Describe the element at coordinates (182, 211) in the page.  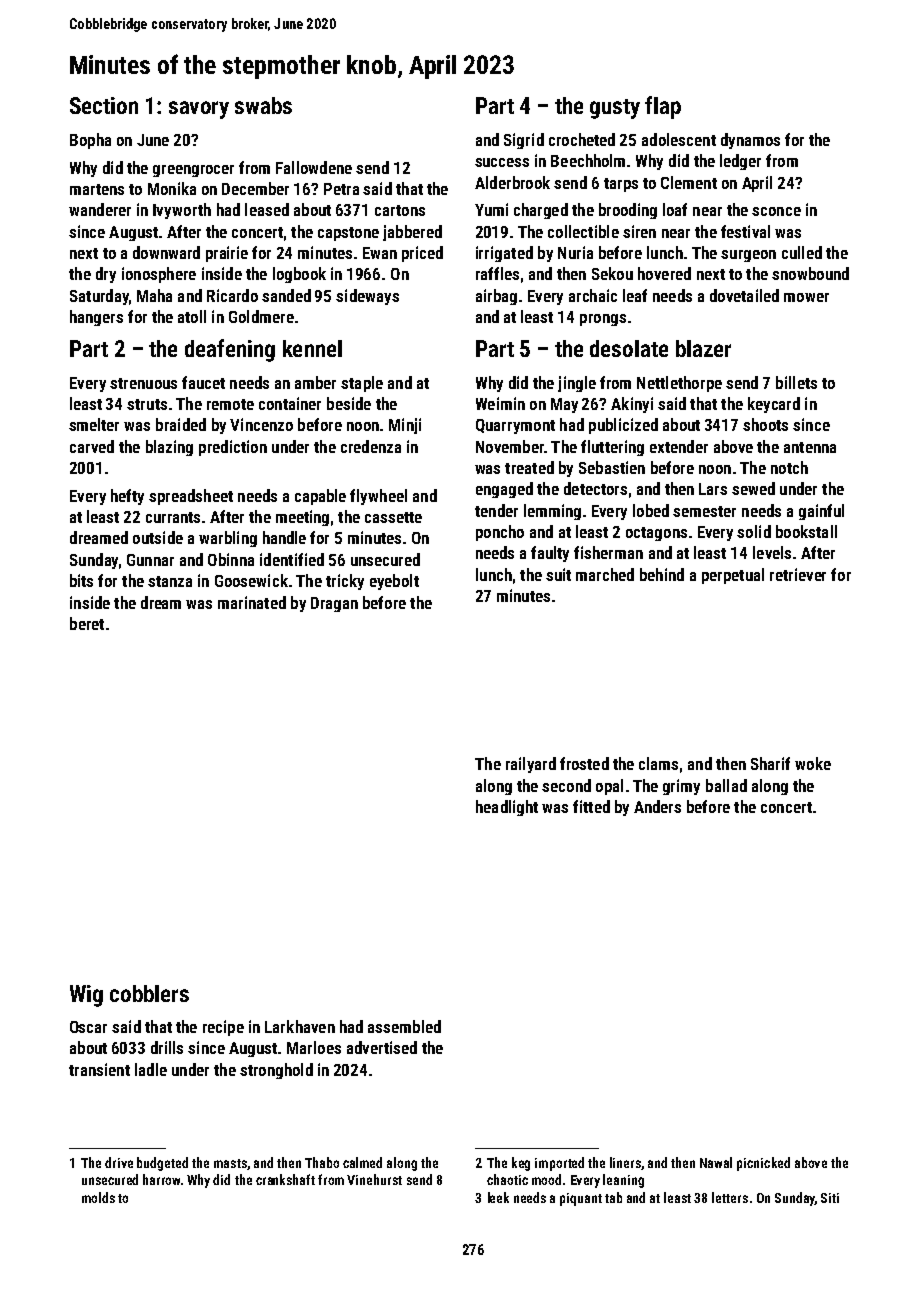
I see `Ivyworth` at that location.
